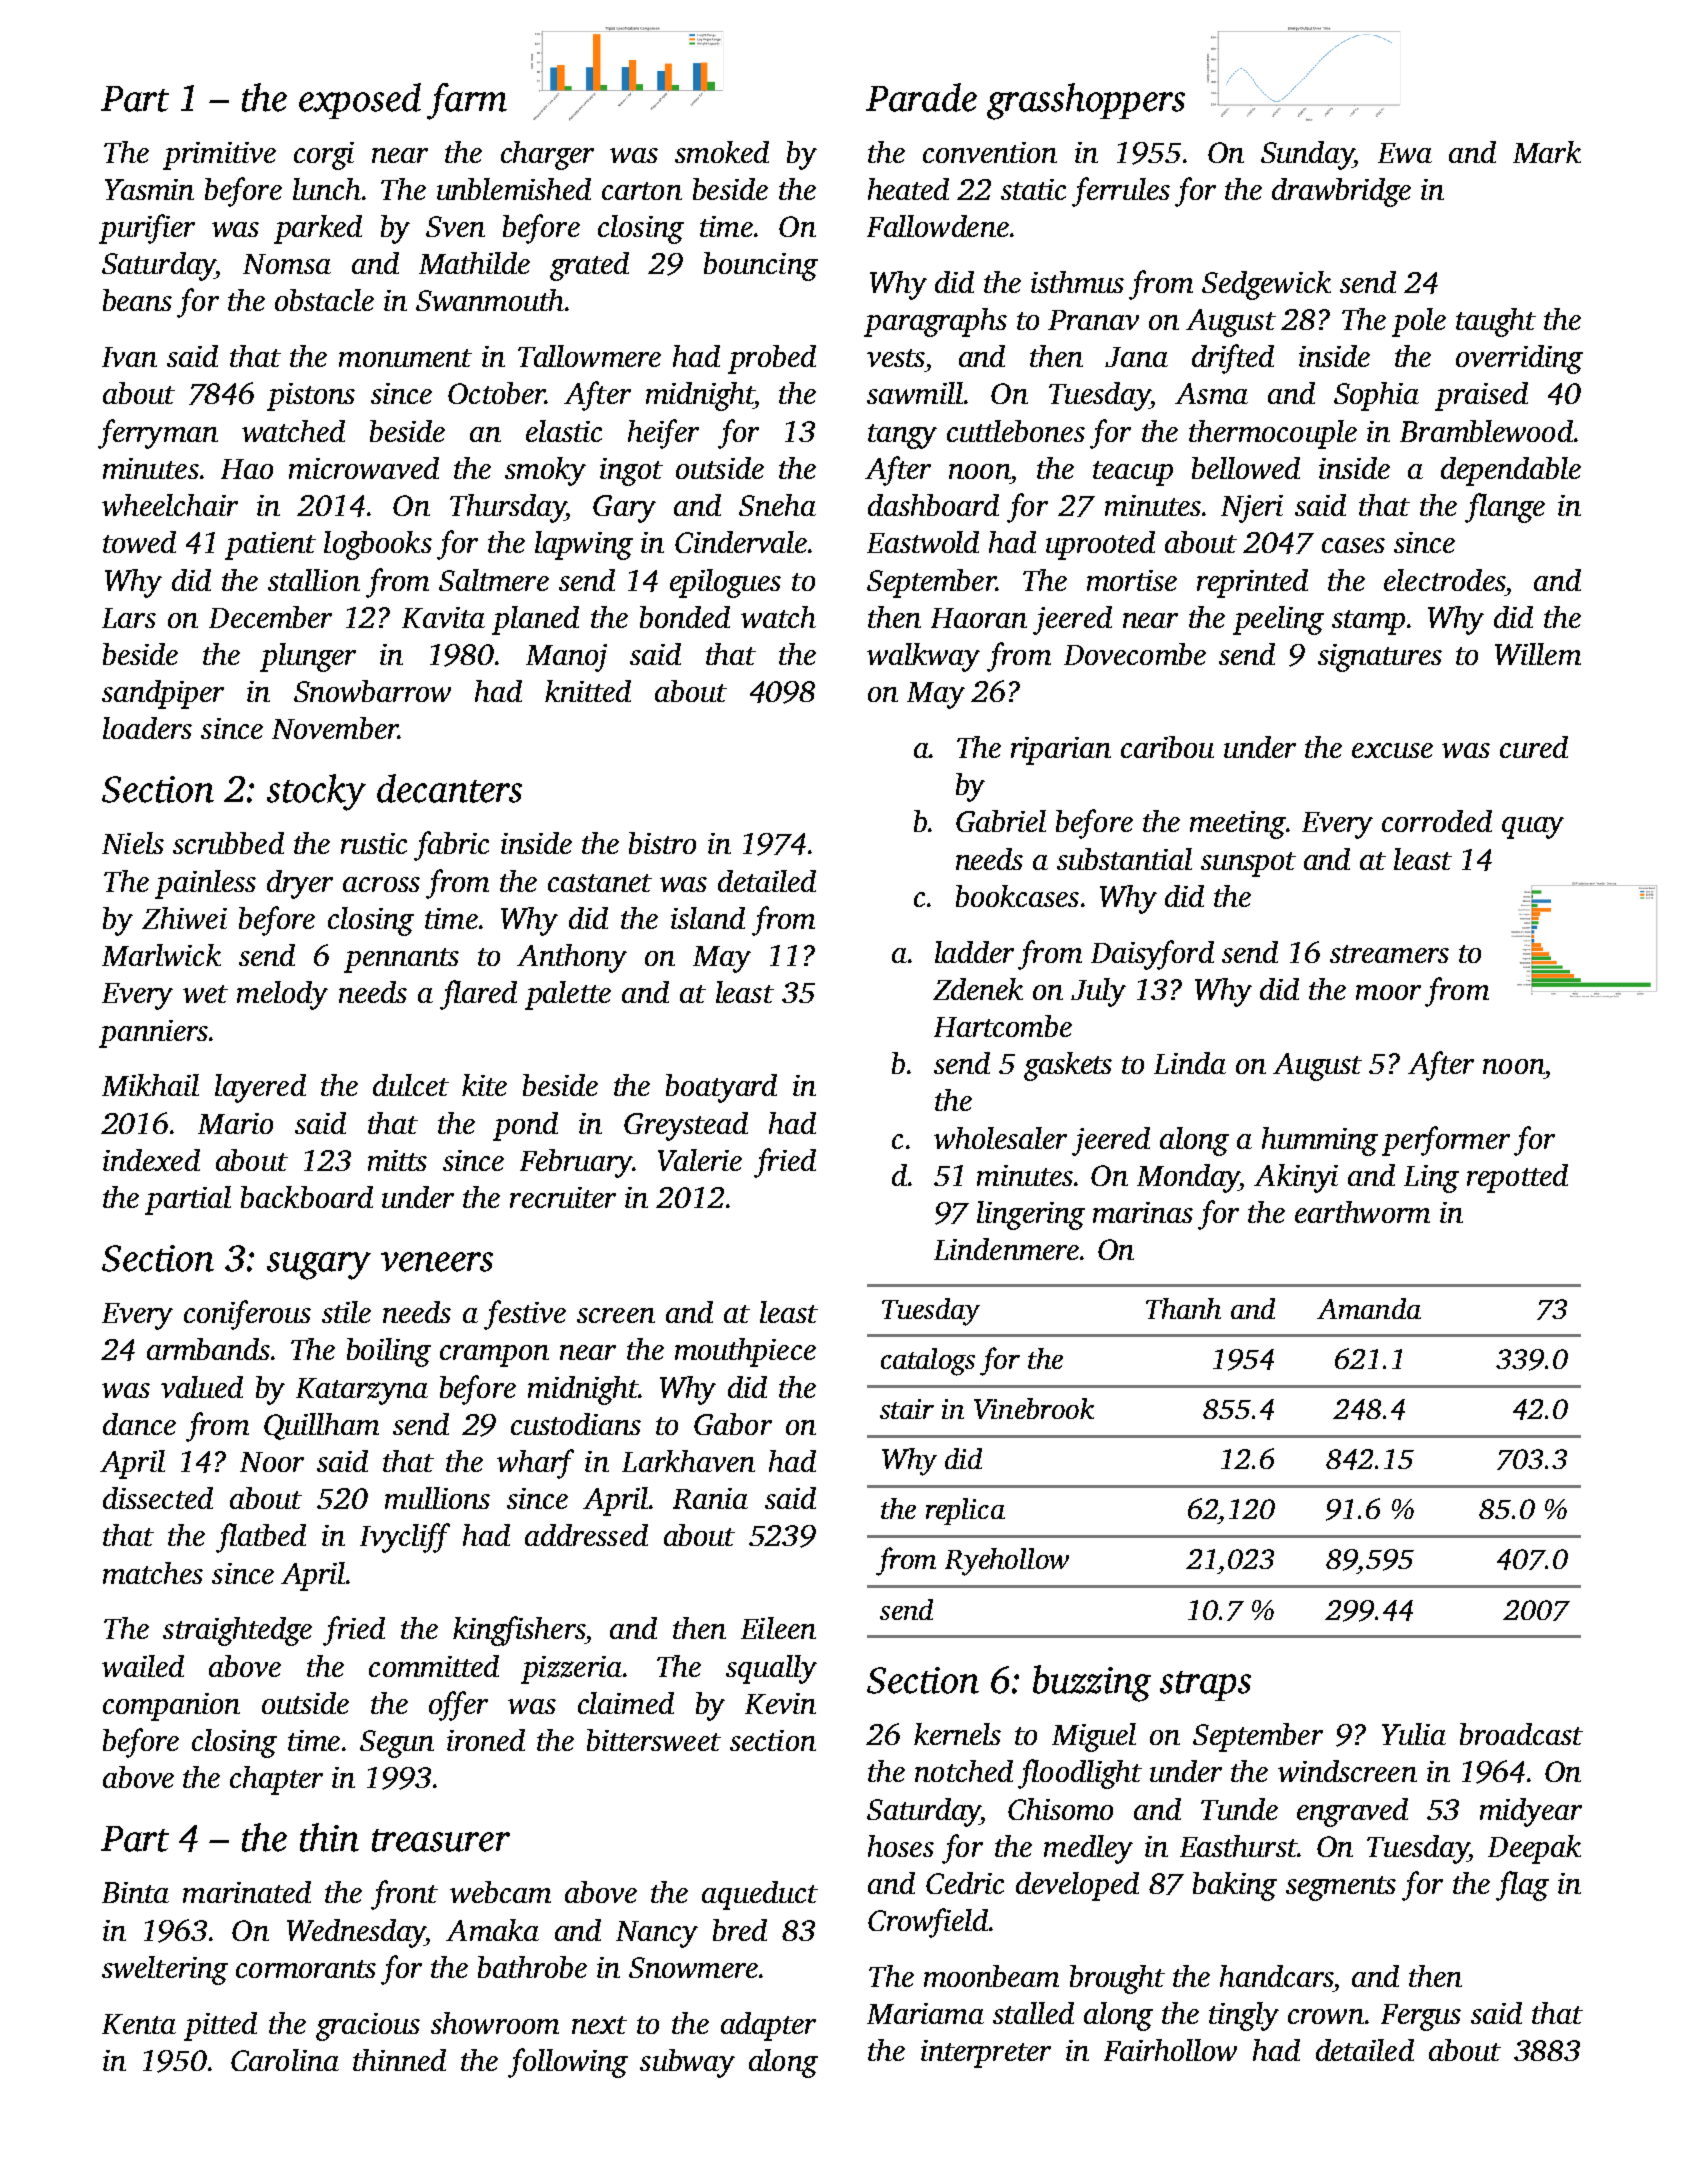 This screenshot has height=2178, width=1683. What do you see at coordinates (324, 300) in the screenshot?
I see `obstacle` at bounding box center [324, 300].
